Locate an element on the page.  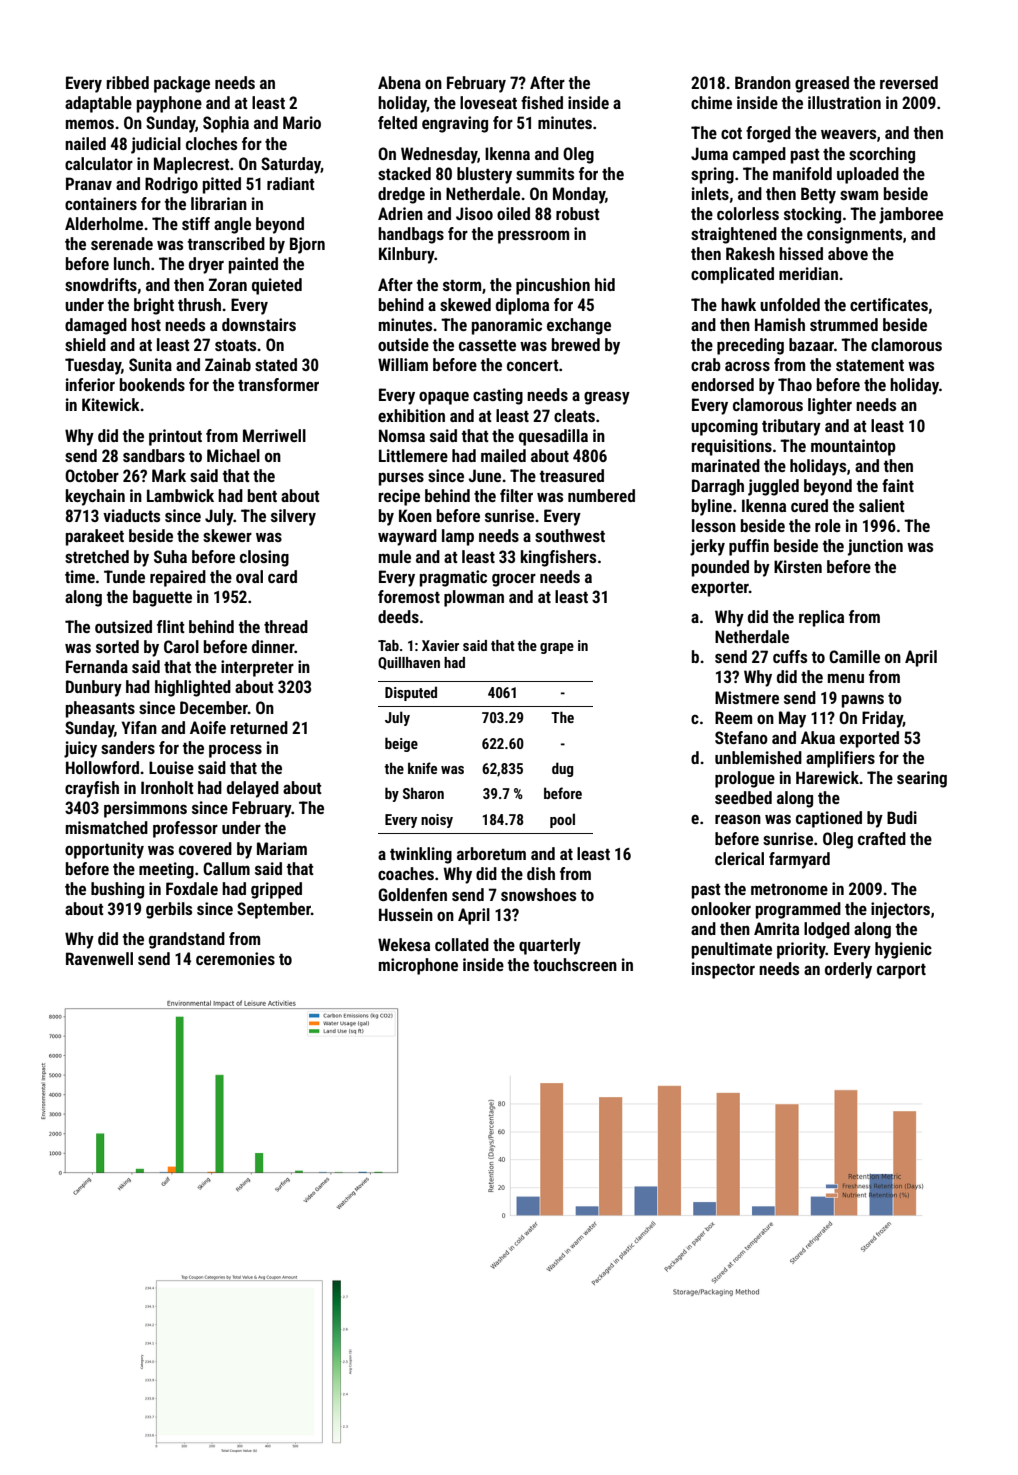
fished is located at coordinates (542, 102).
